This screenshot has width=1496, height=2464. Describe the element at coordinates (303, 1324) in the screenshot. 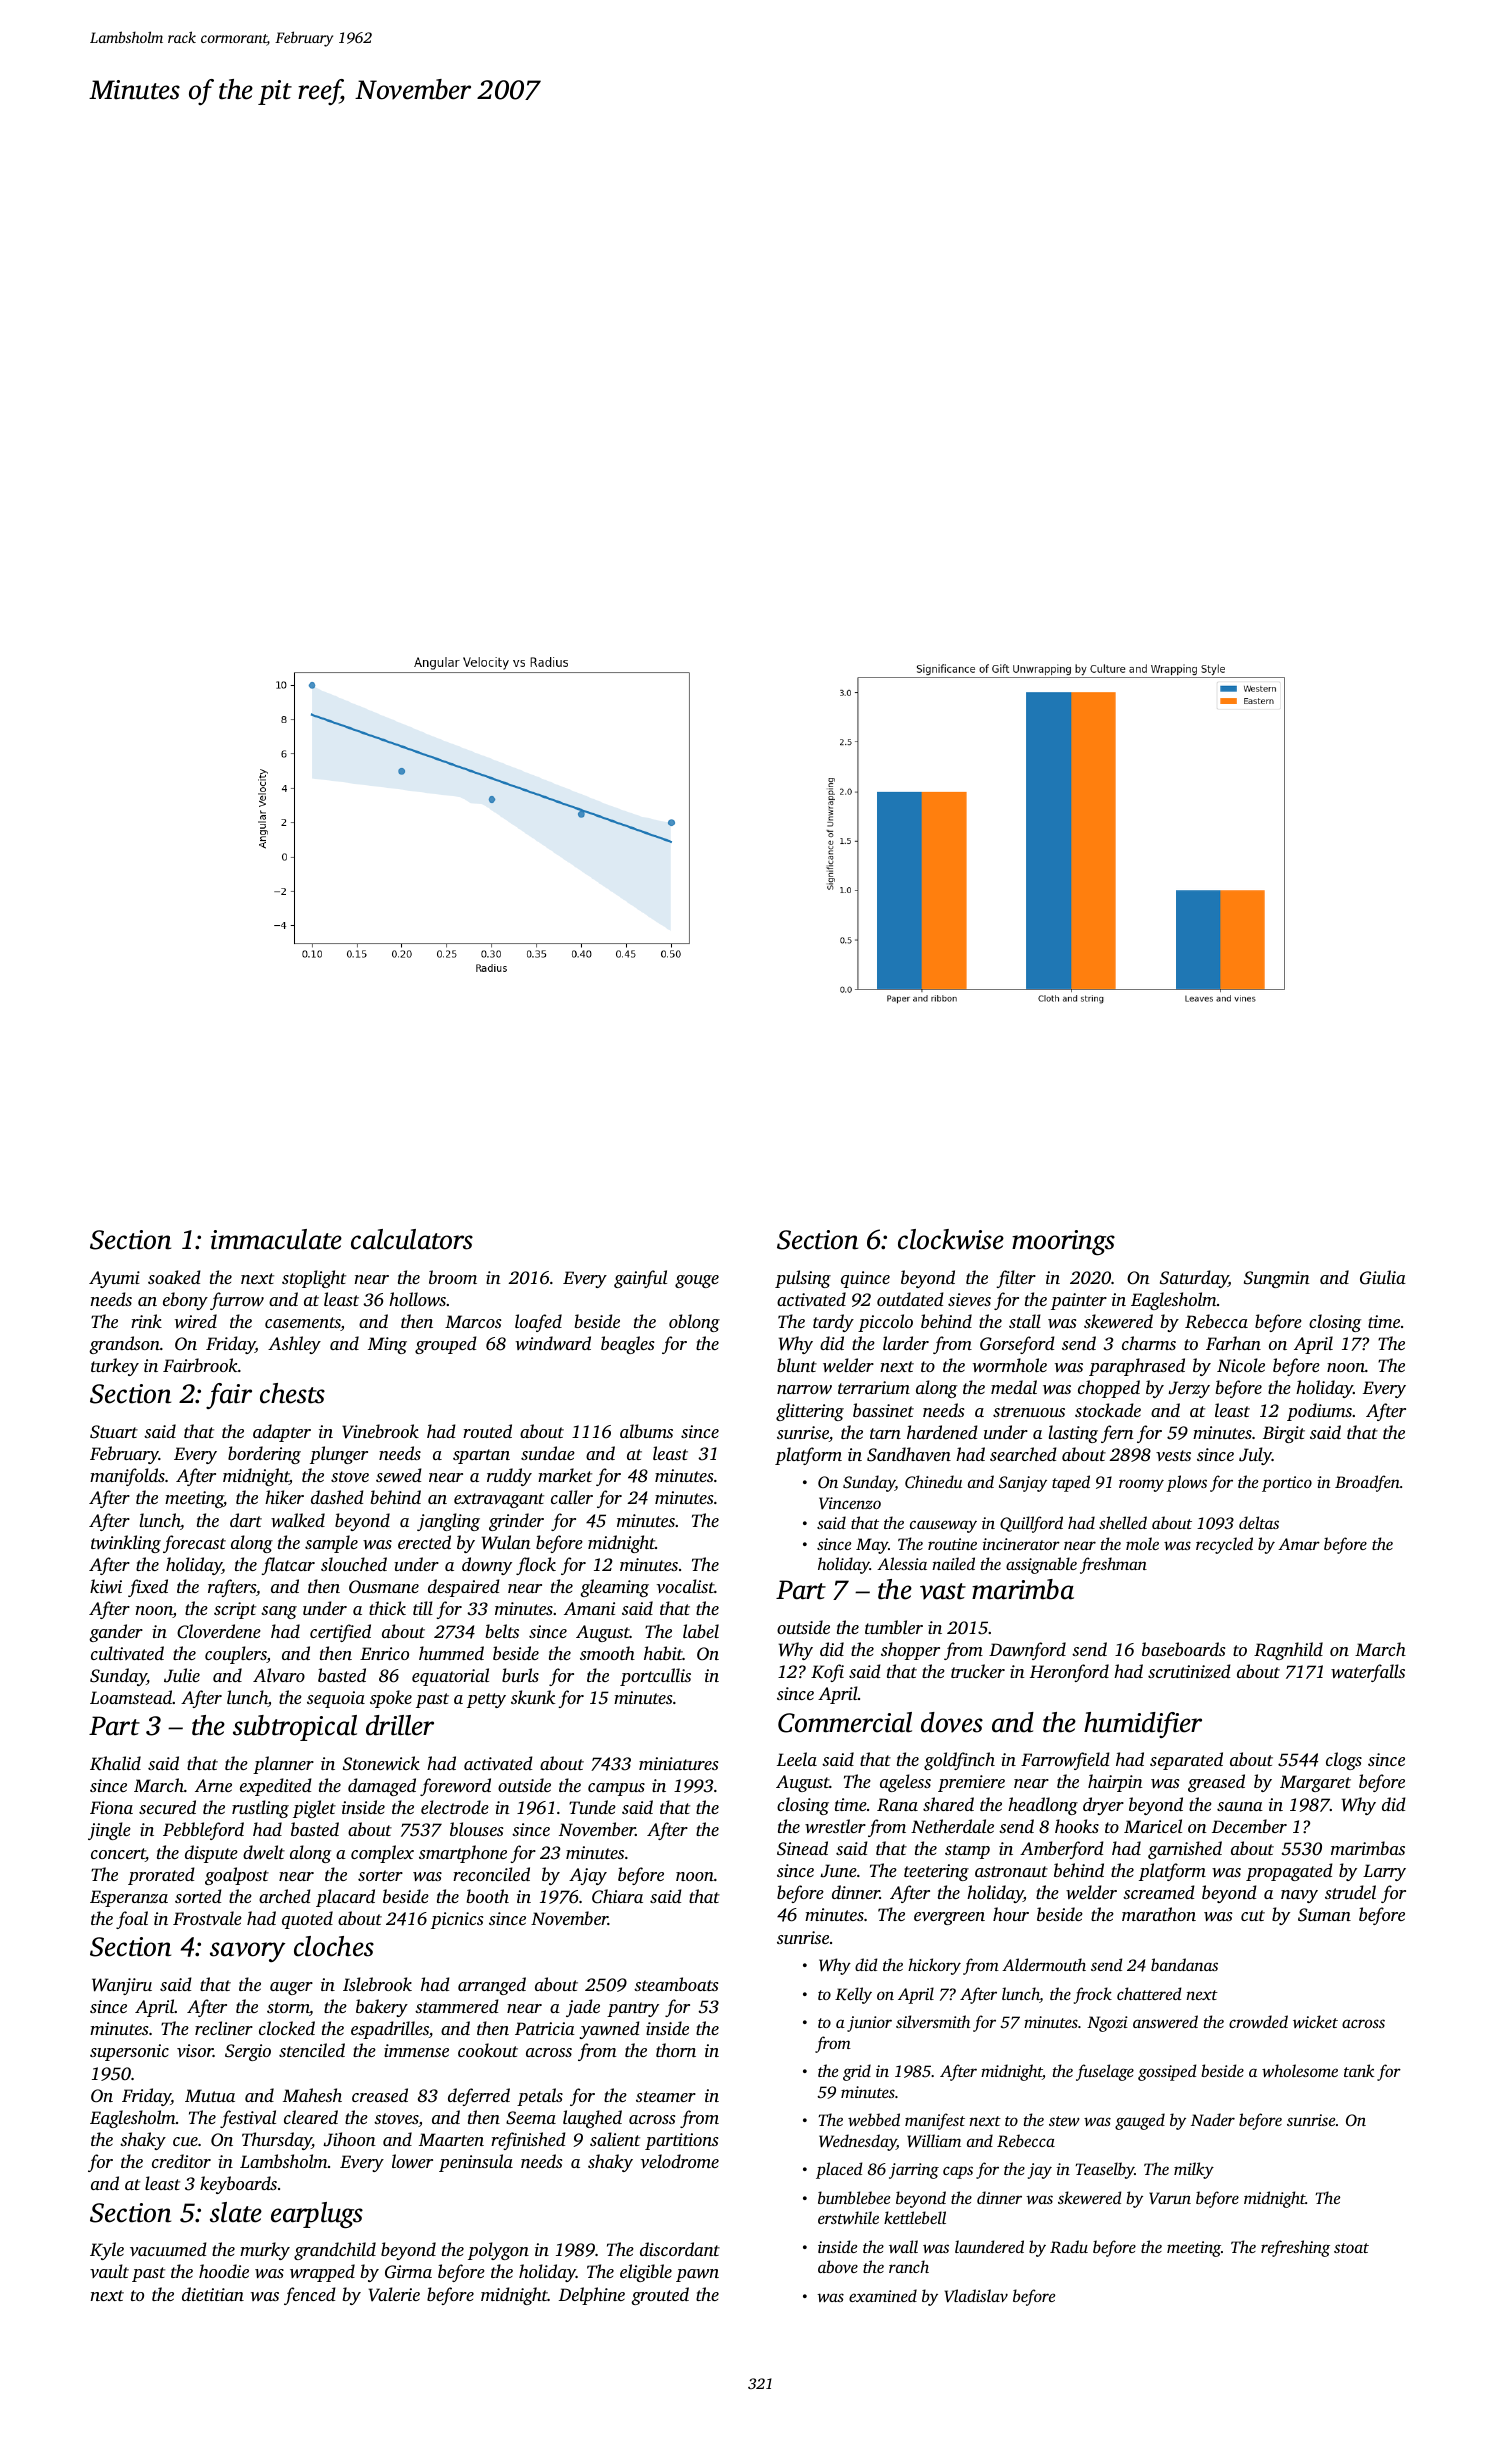

I see `casements` at that location.
